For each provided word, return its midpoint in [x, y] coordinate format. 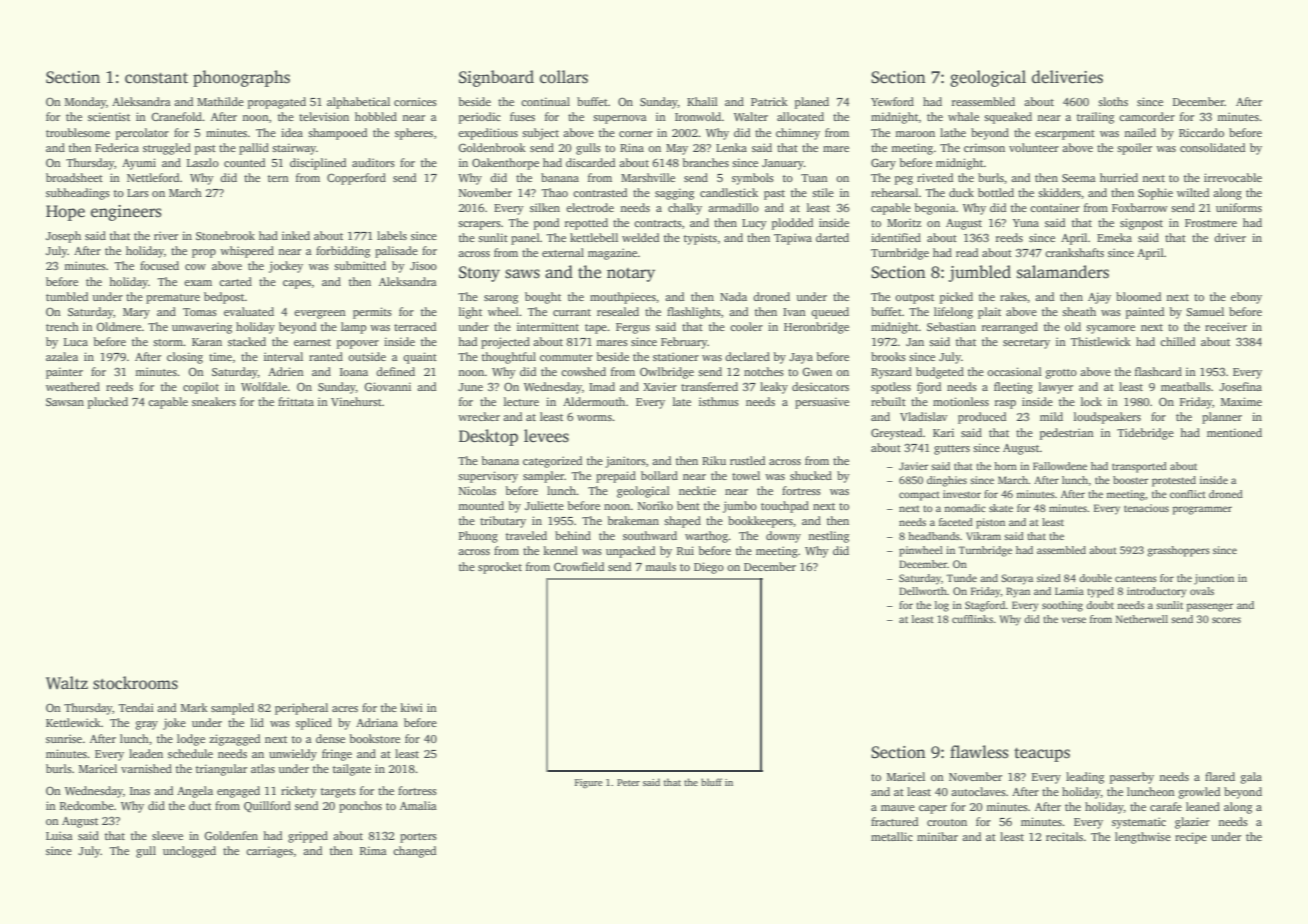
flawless [979, 752]
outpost [914, 299]
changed [414, 852]
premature [173, 299]
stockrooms [135, 683]
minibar [937, 836]
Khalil [702, 101]
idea [292, 132]
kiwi [411, 707]
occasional [1014, 371]
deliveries [1067, 77]
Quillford [267, 806]
